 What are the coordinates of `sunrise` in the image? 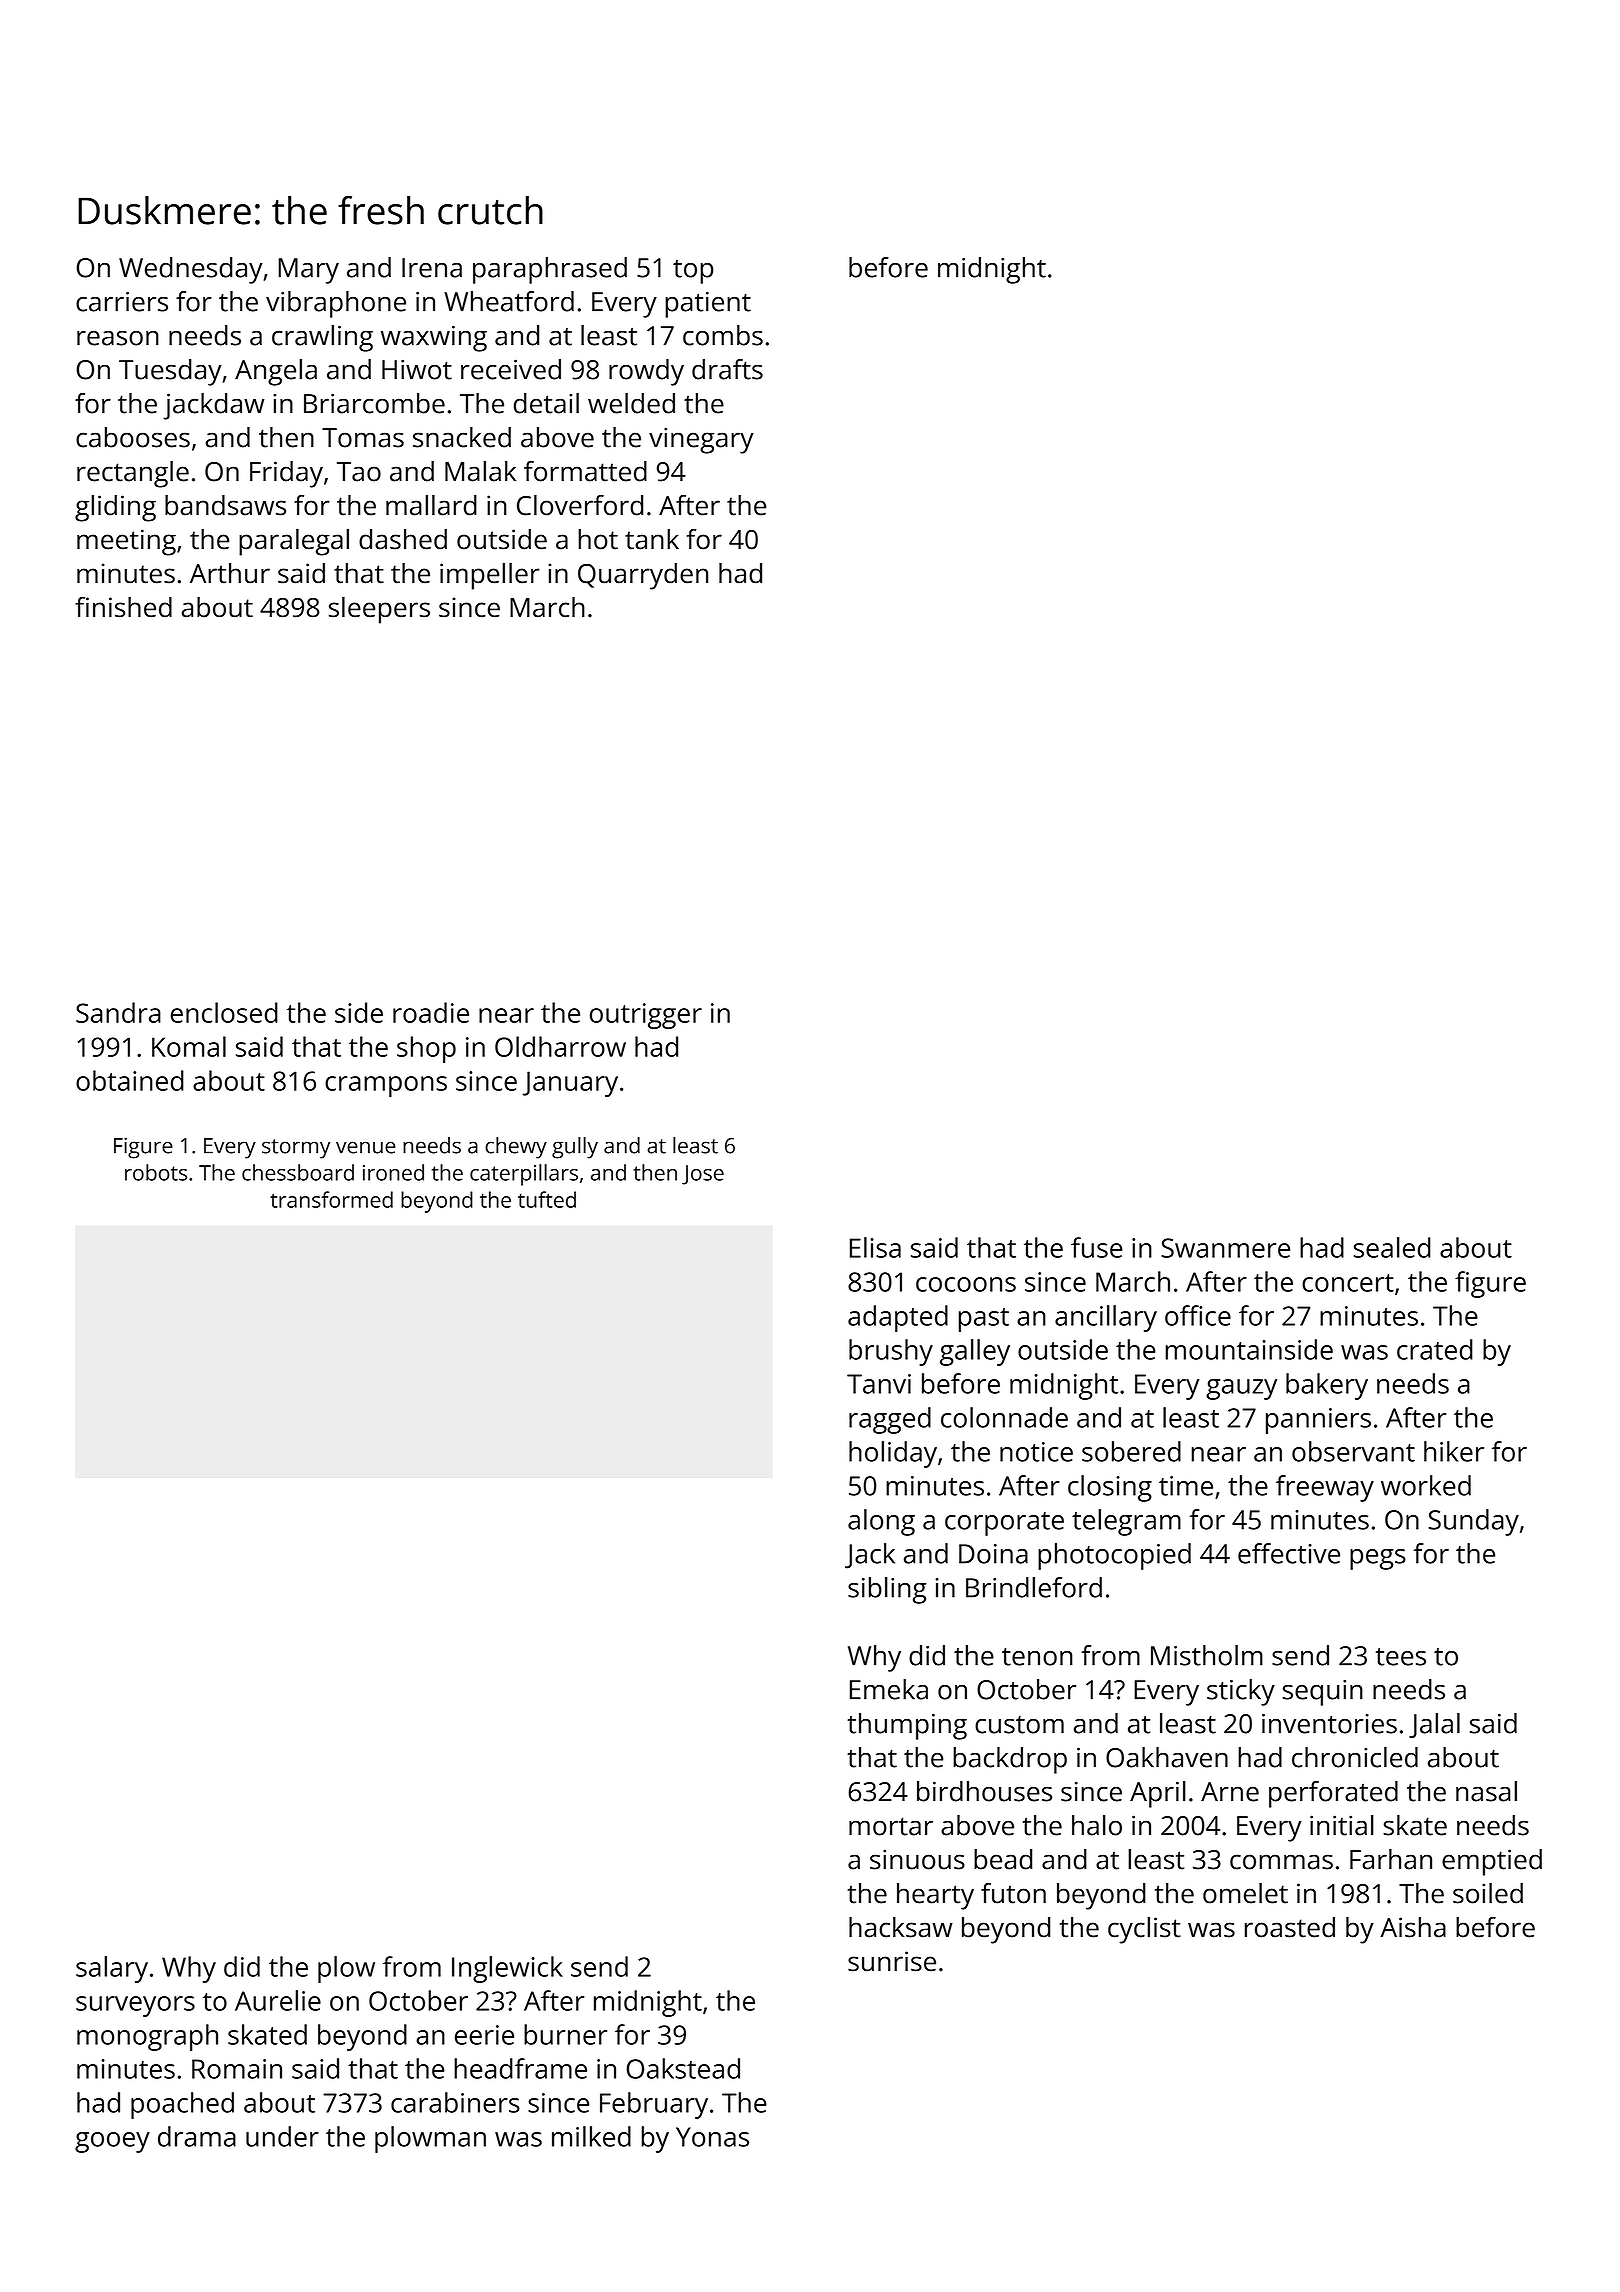 It's located at (892, 1961).
